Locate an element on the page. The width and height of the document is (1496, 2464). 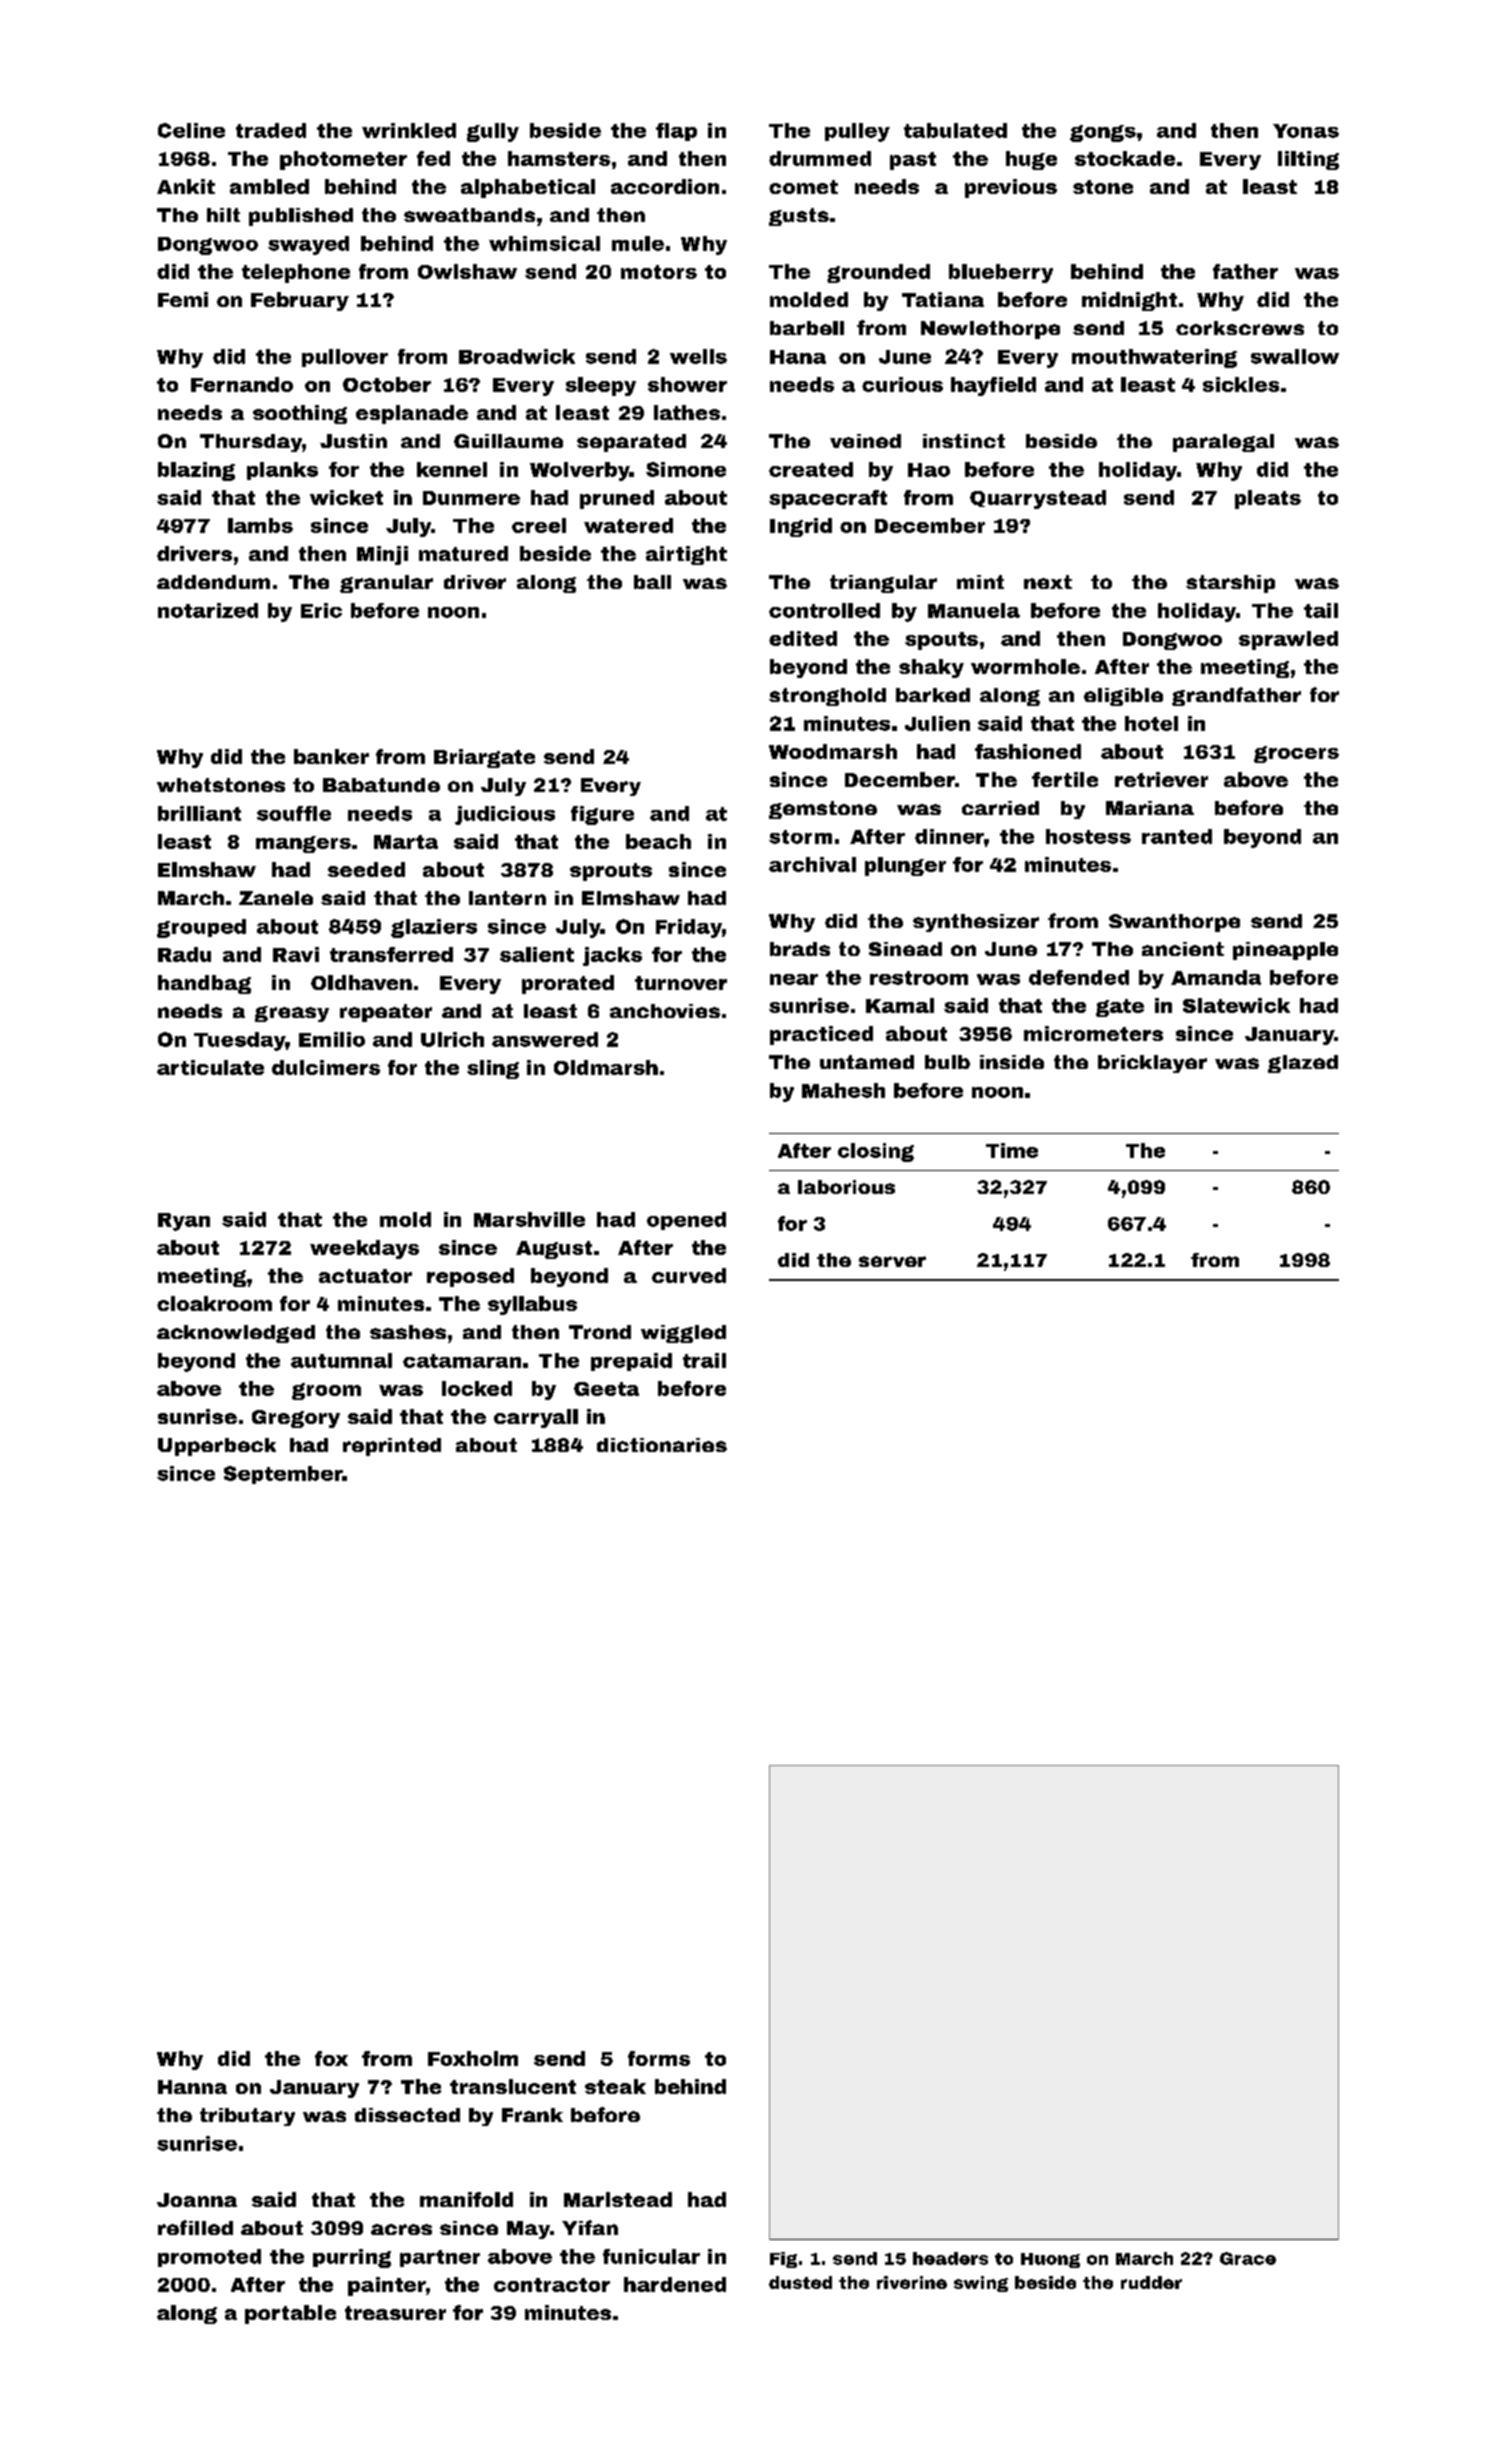
swallow is located at coordinates (1295, 356).
